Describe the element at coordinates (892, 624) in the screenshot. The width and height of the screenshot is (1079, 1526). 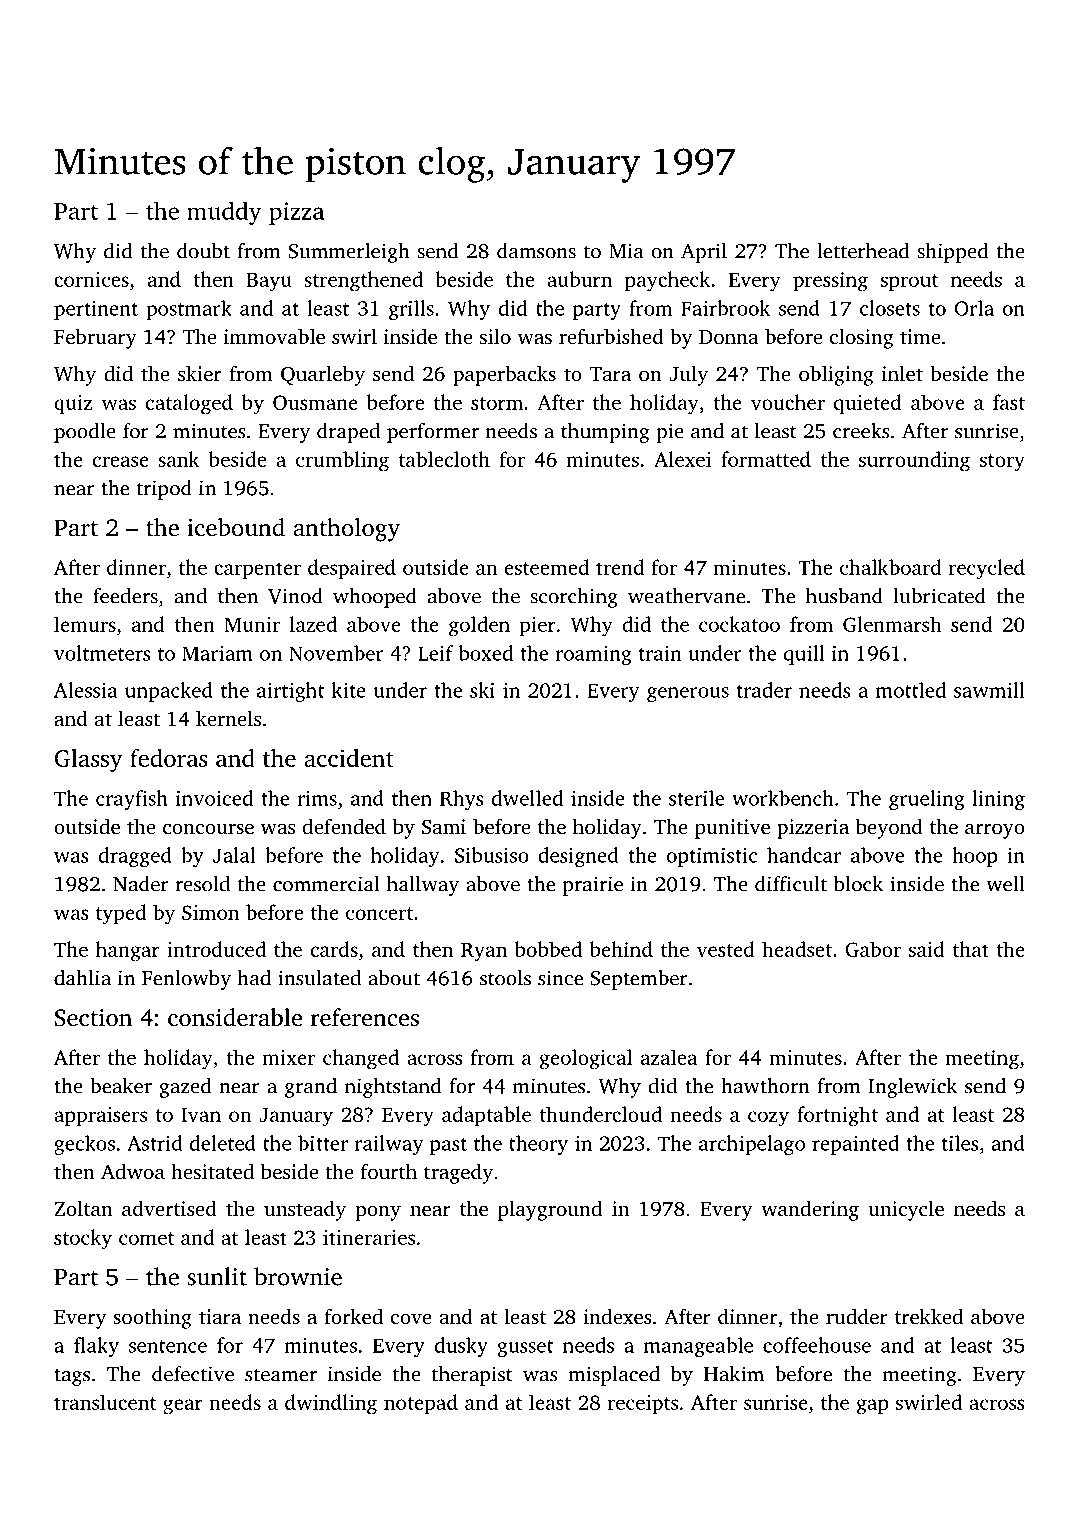
I see `Glenmarsh` at that location.
